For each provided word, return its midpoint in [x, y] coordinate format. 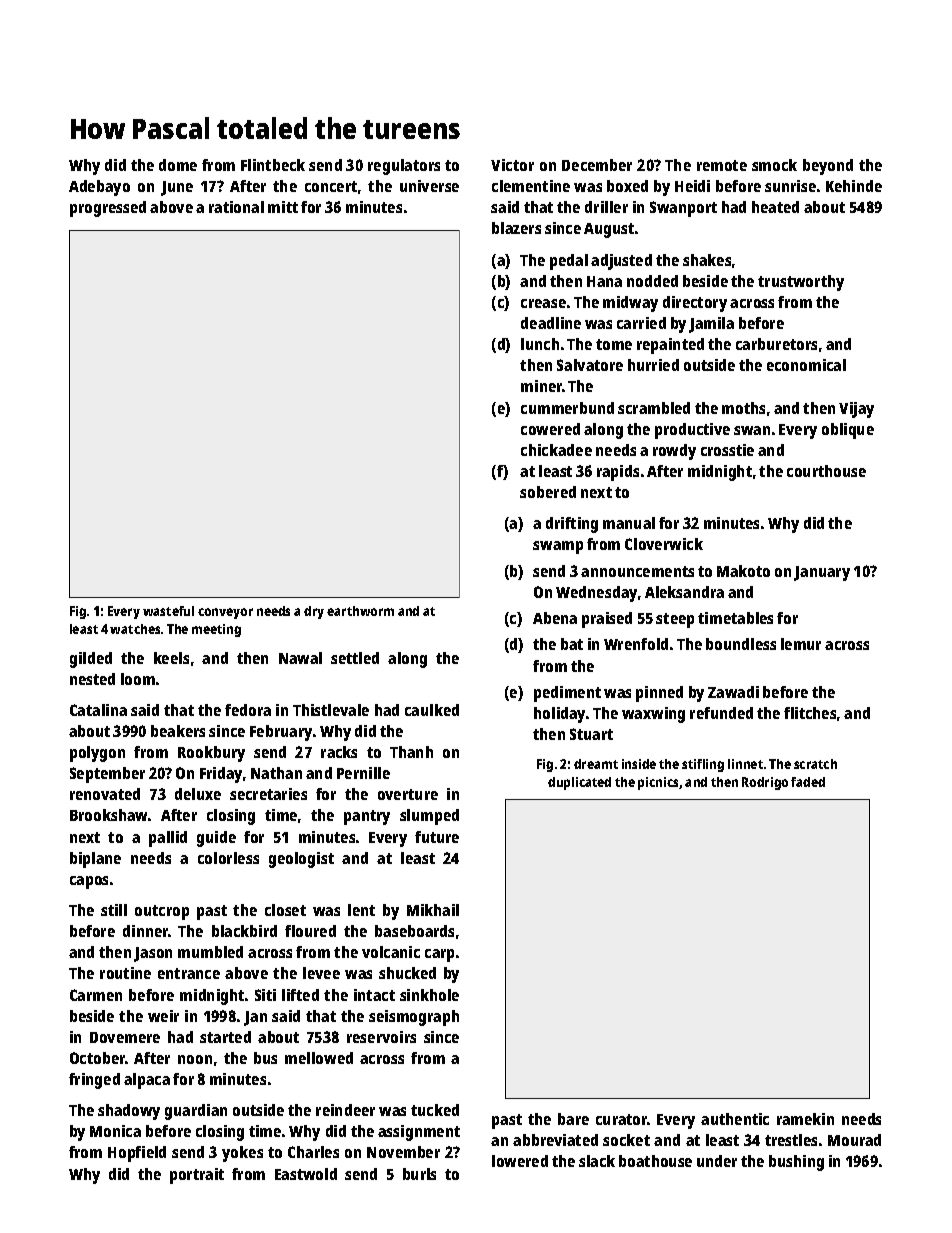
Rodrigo [765, 783]
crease [543, 303]
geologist [301, 860]
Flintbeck [273, 165]
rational [236, 207]
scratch [815, 764]
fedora [248, 710]
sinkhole [429, 995]
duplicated [579, 783]
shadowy [129, 1112]
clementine [531, 186]
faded [808, 782]
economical [806, 365]
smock [774, 165]
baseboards [414, 931]
